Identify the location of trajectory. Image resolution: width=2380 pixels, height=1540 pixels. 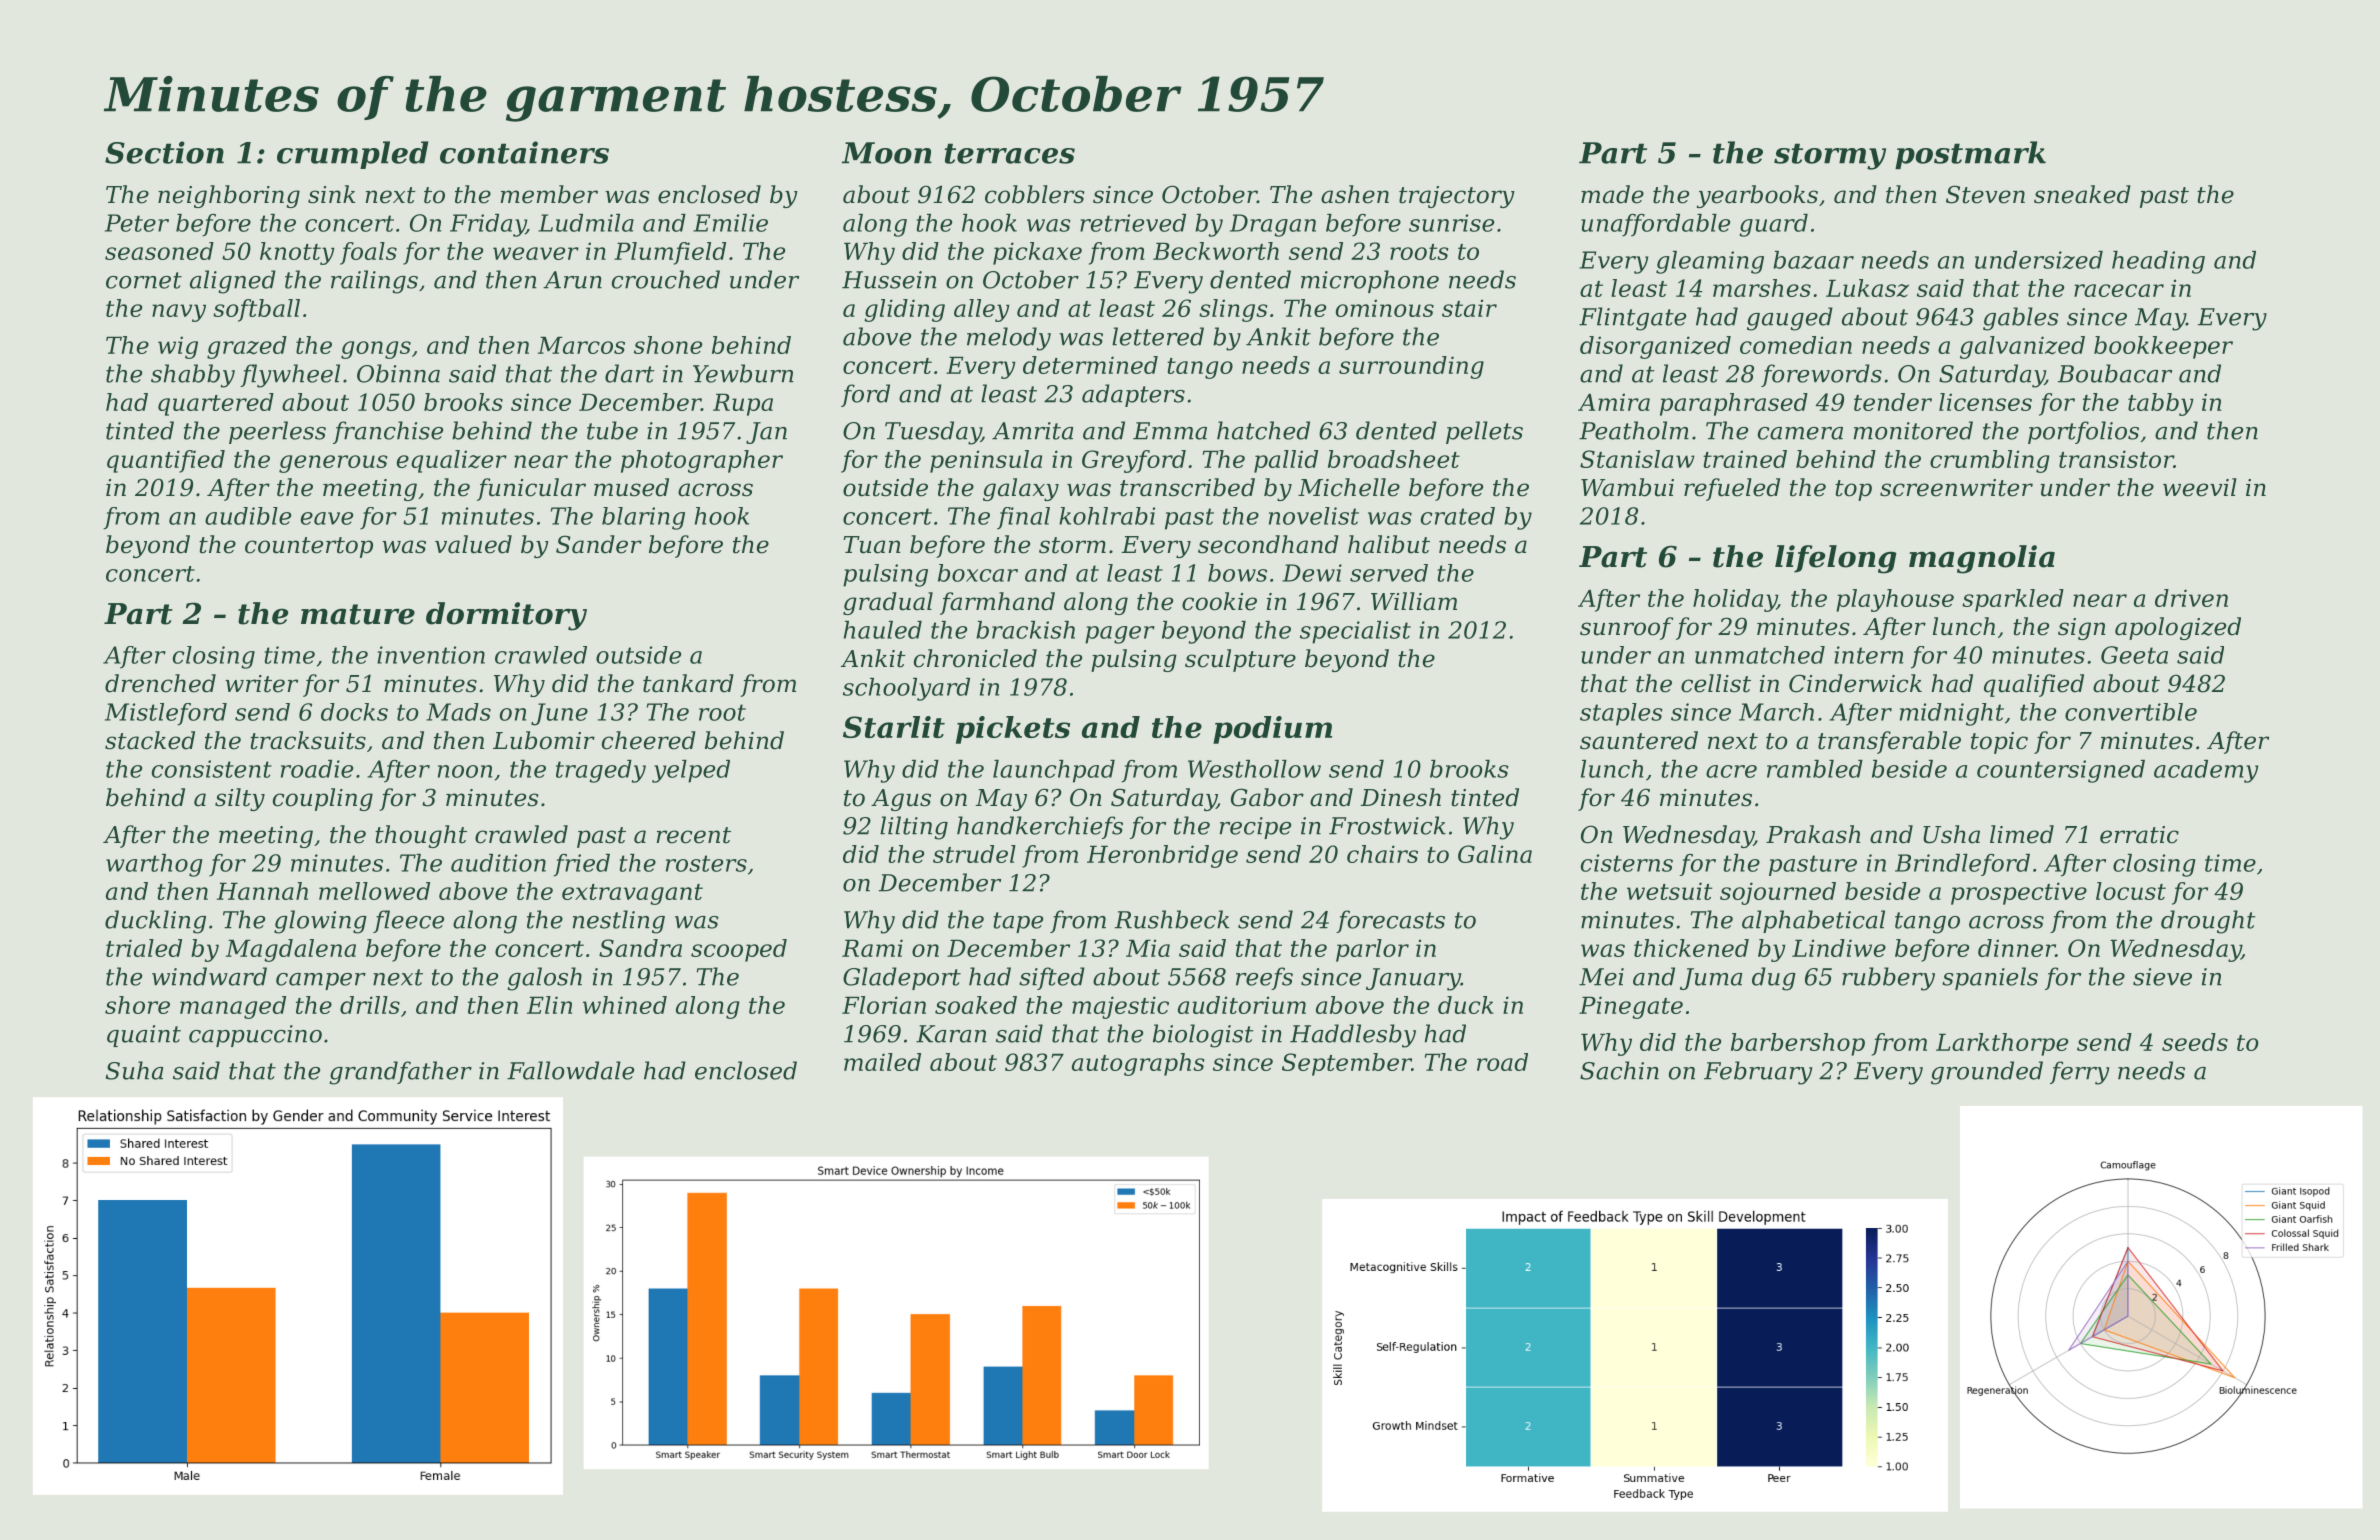
(1457, 197).
